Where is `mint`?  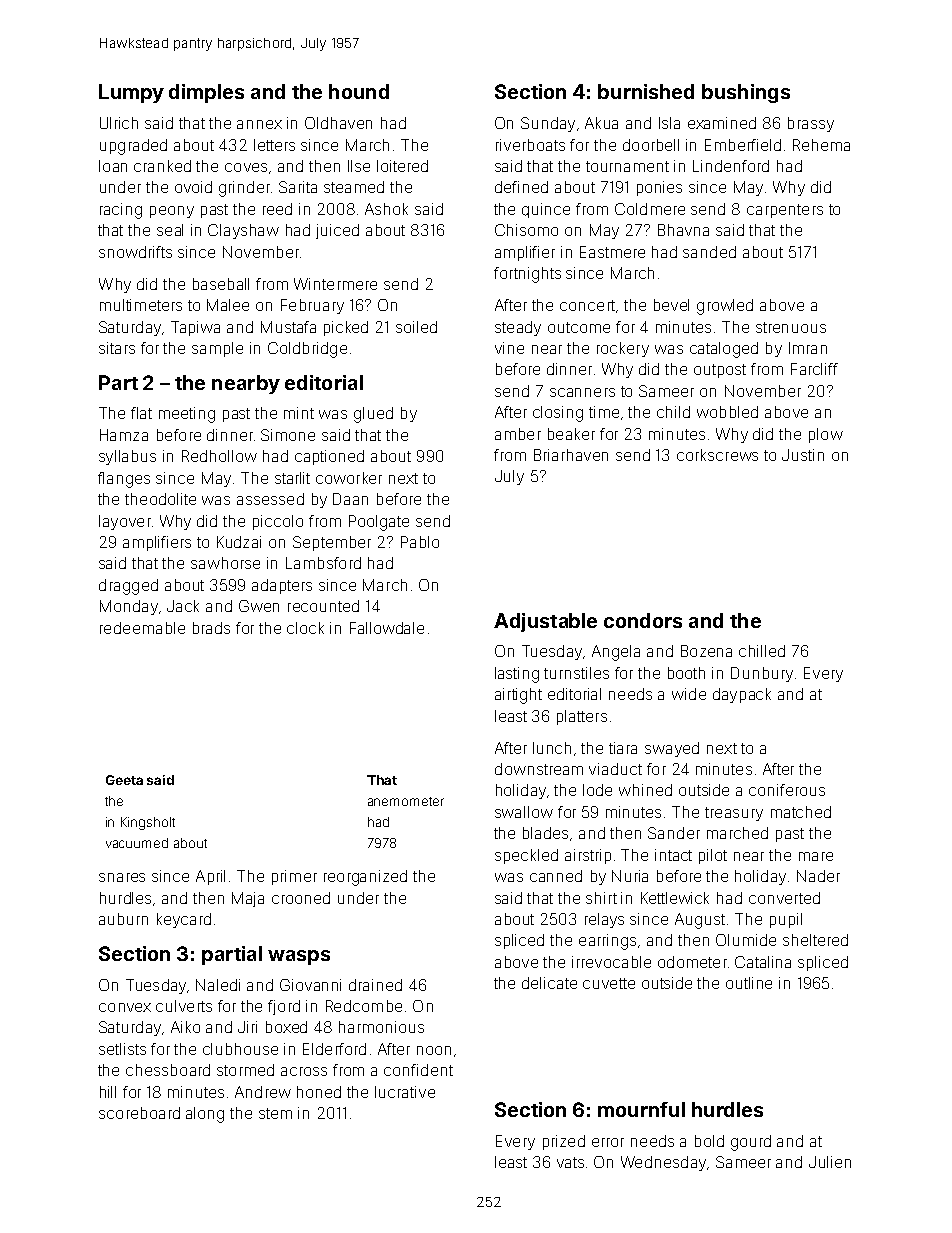 mint is located at coordinates (299, 413).
